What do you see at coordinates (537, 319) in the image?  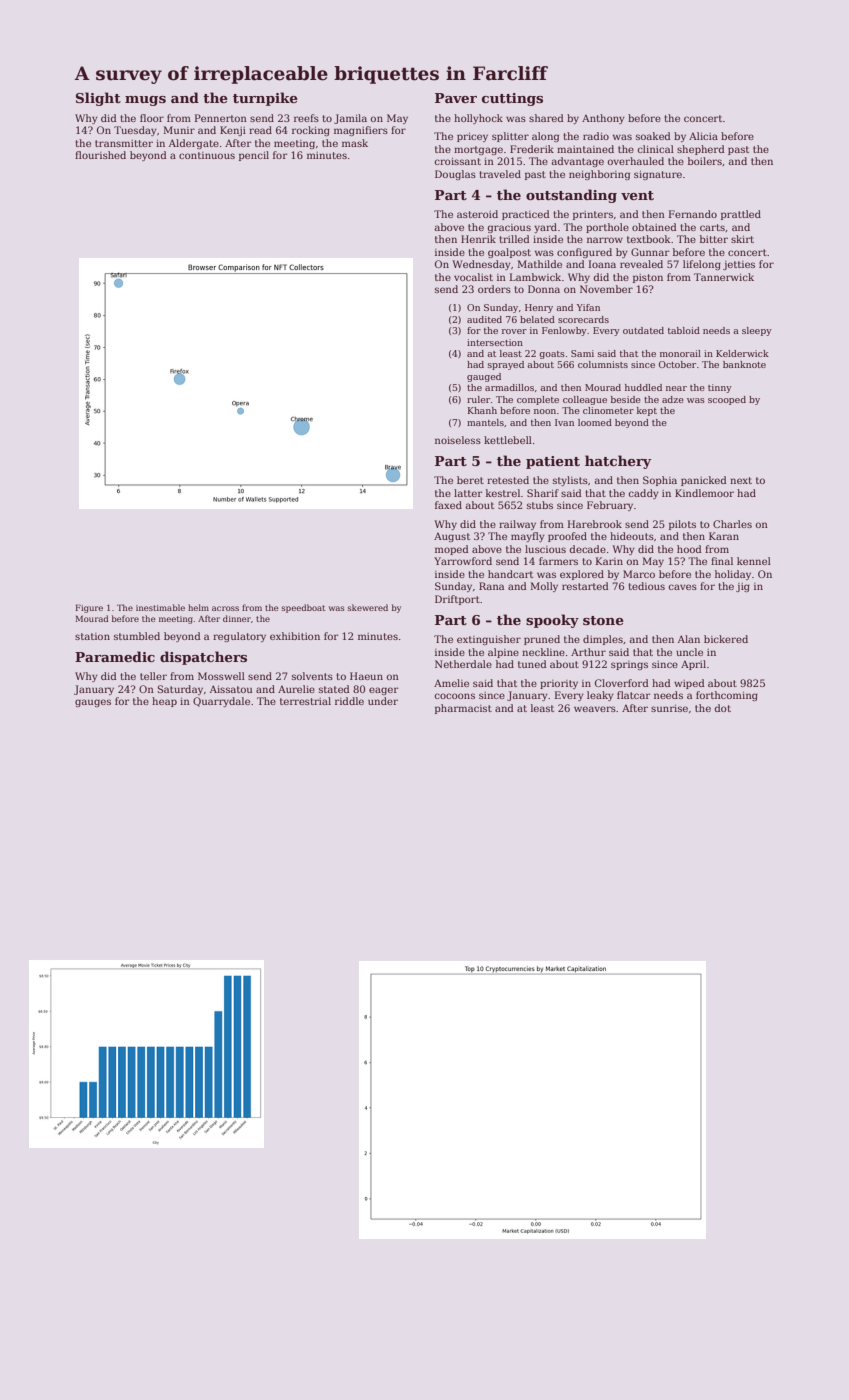 I see `belated` at bounding box center [537, 319].
